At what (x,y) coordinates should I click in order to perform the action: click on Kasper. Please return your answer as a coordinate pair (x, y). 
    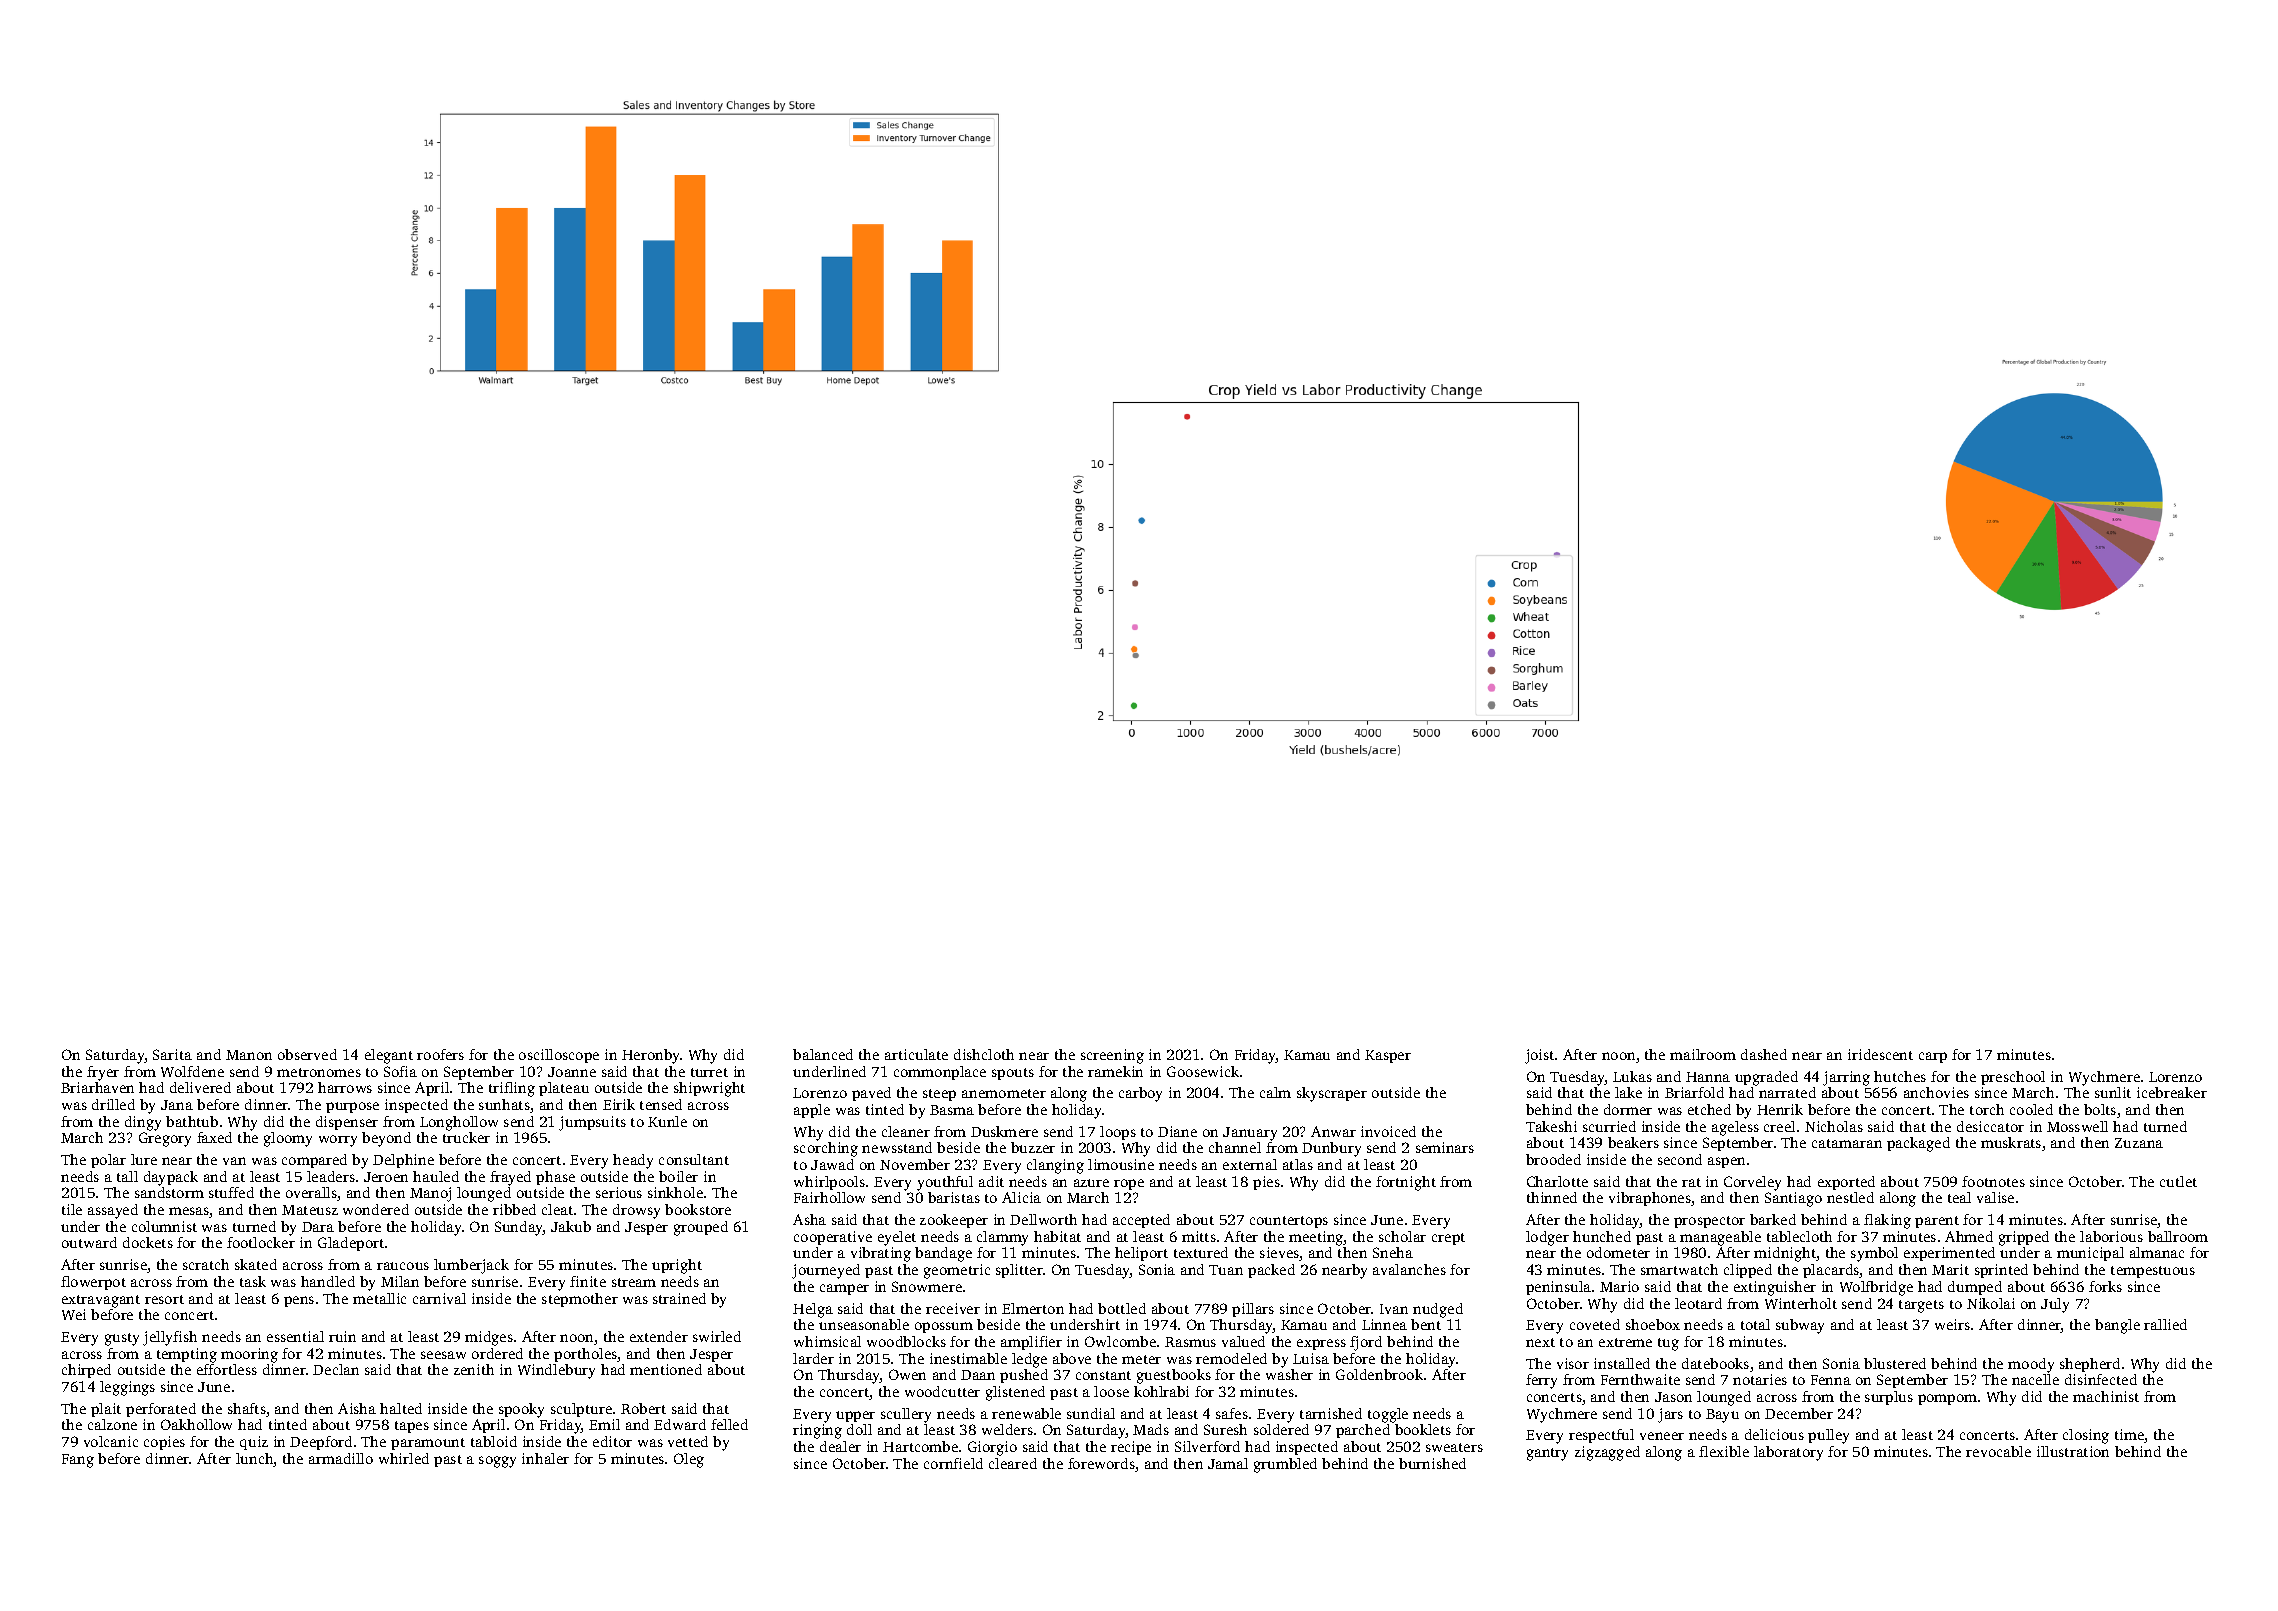
    Looking at the image, I should click on (1388, 1056).
